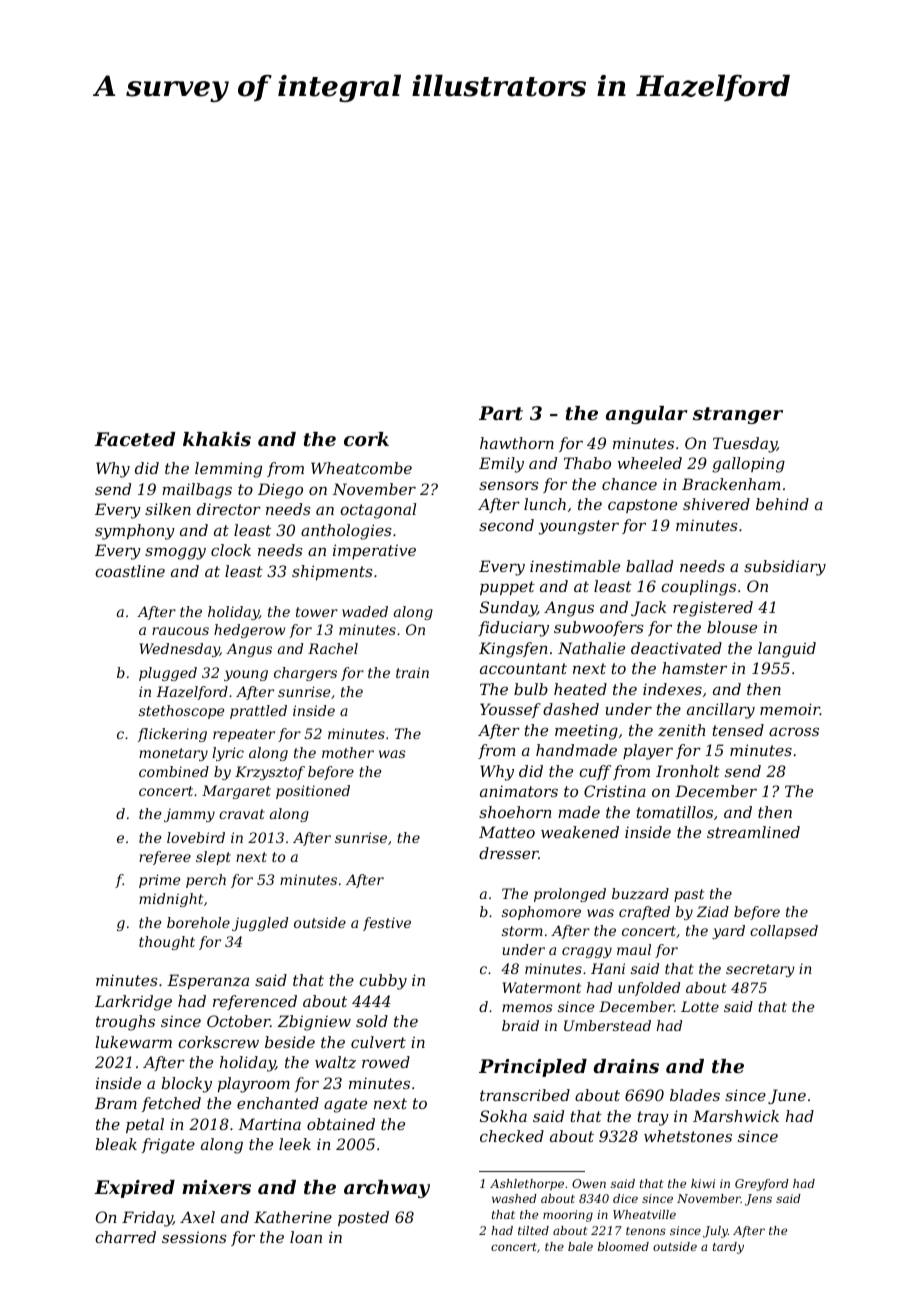 This document has width=924, height=1308. What do you see at coordinates (213, 858) in the document?
I see `slept` at bounding box center [213, 858].
